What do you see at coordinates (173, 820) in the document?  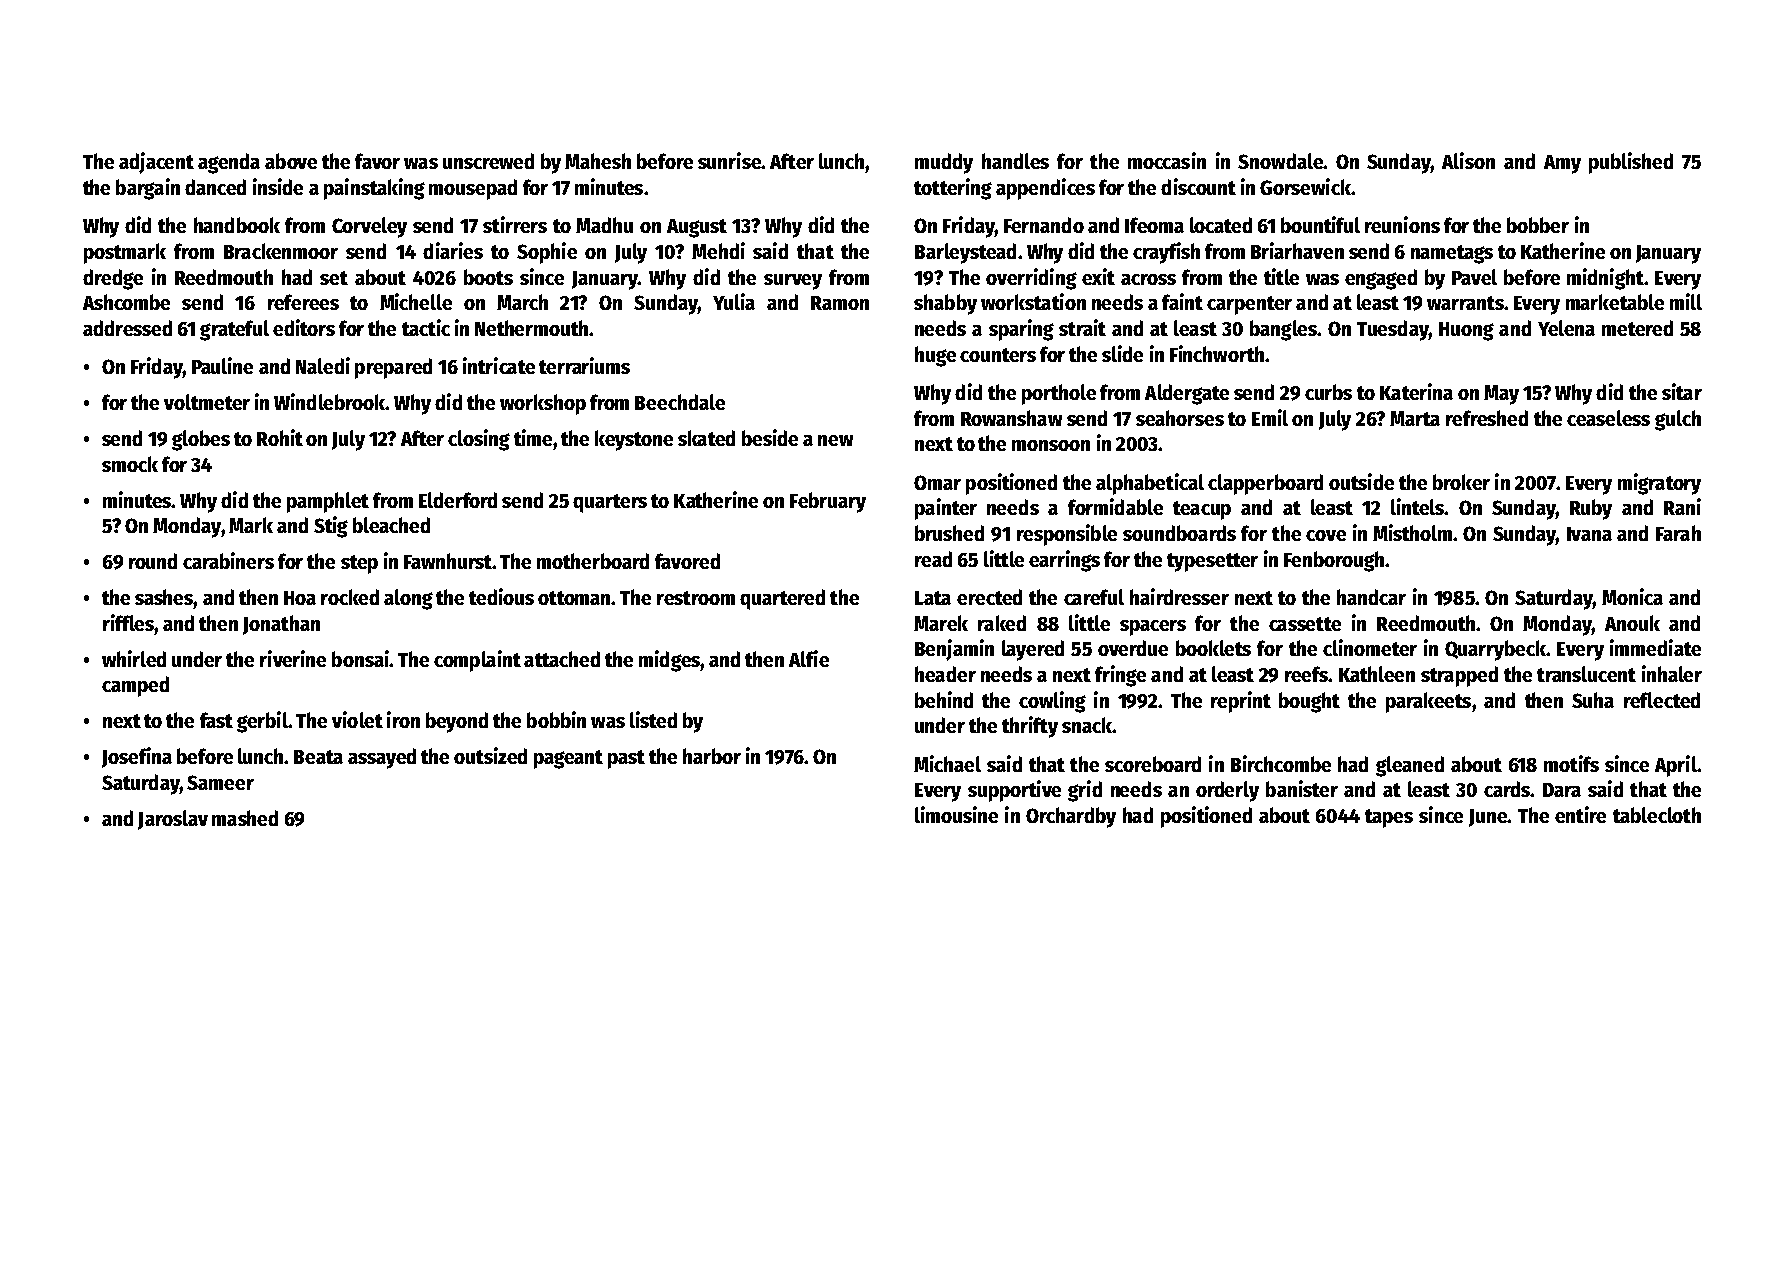 I see `Jaroslav` at bounding box center [173, 820].
